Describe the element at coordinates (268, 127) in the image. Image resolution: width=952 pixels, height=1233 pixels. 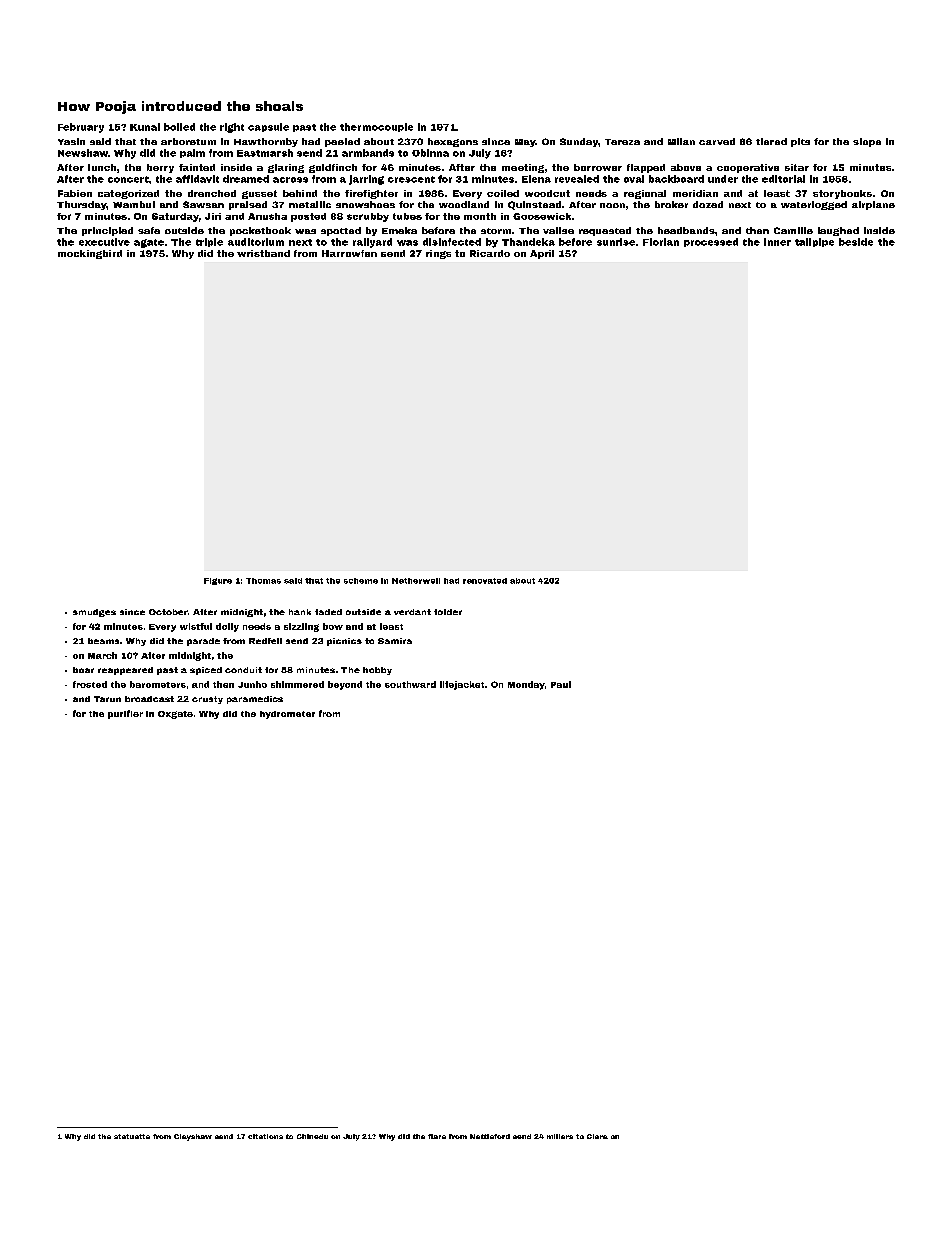
I see `capsule` at that location.
